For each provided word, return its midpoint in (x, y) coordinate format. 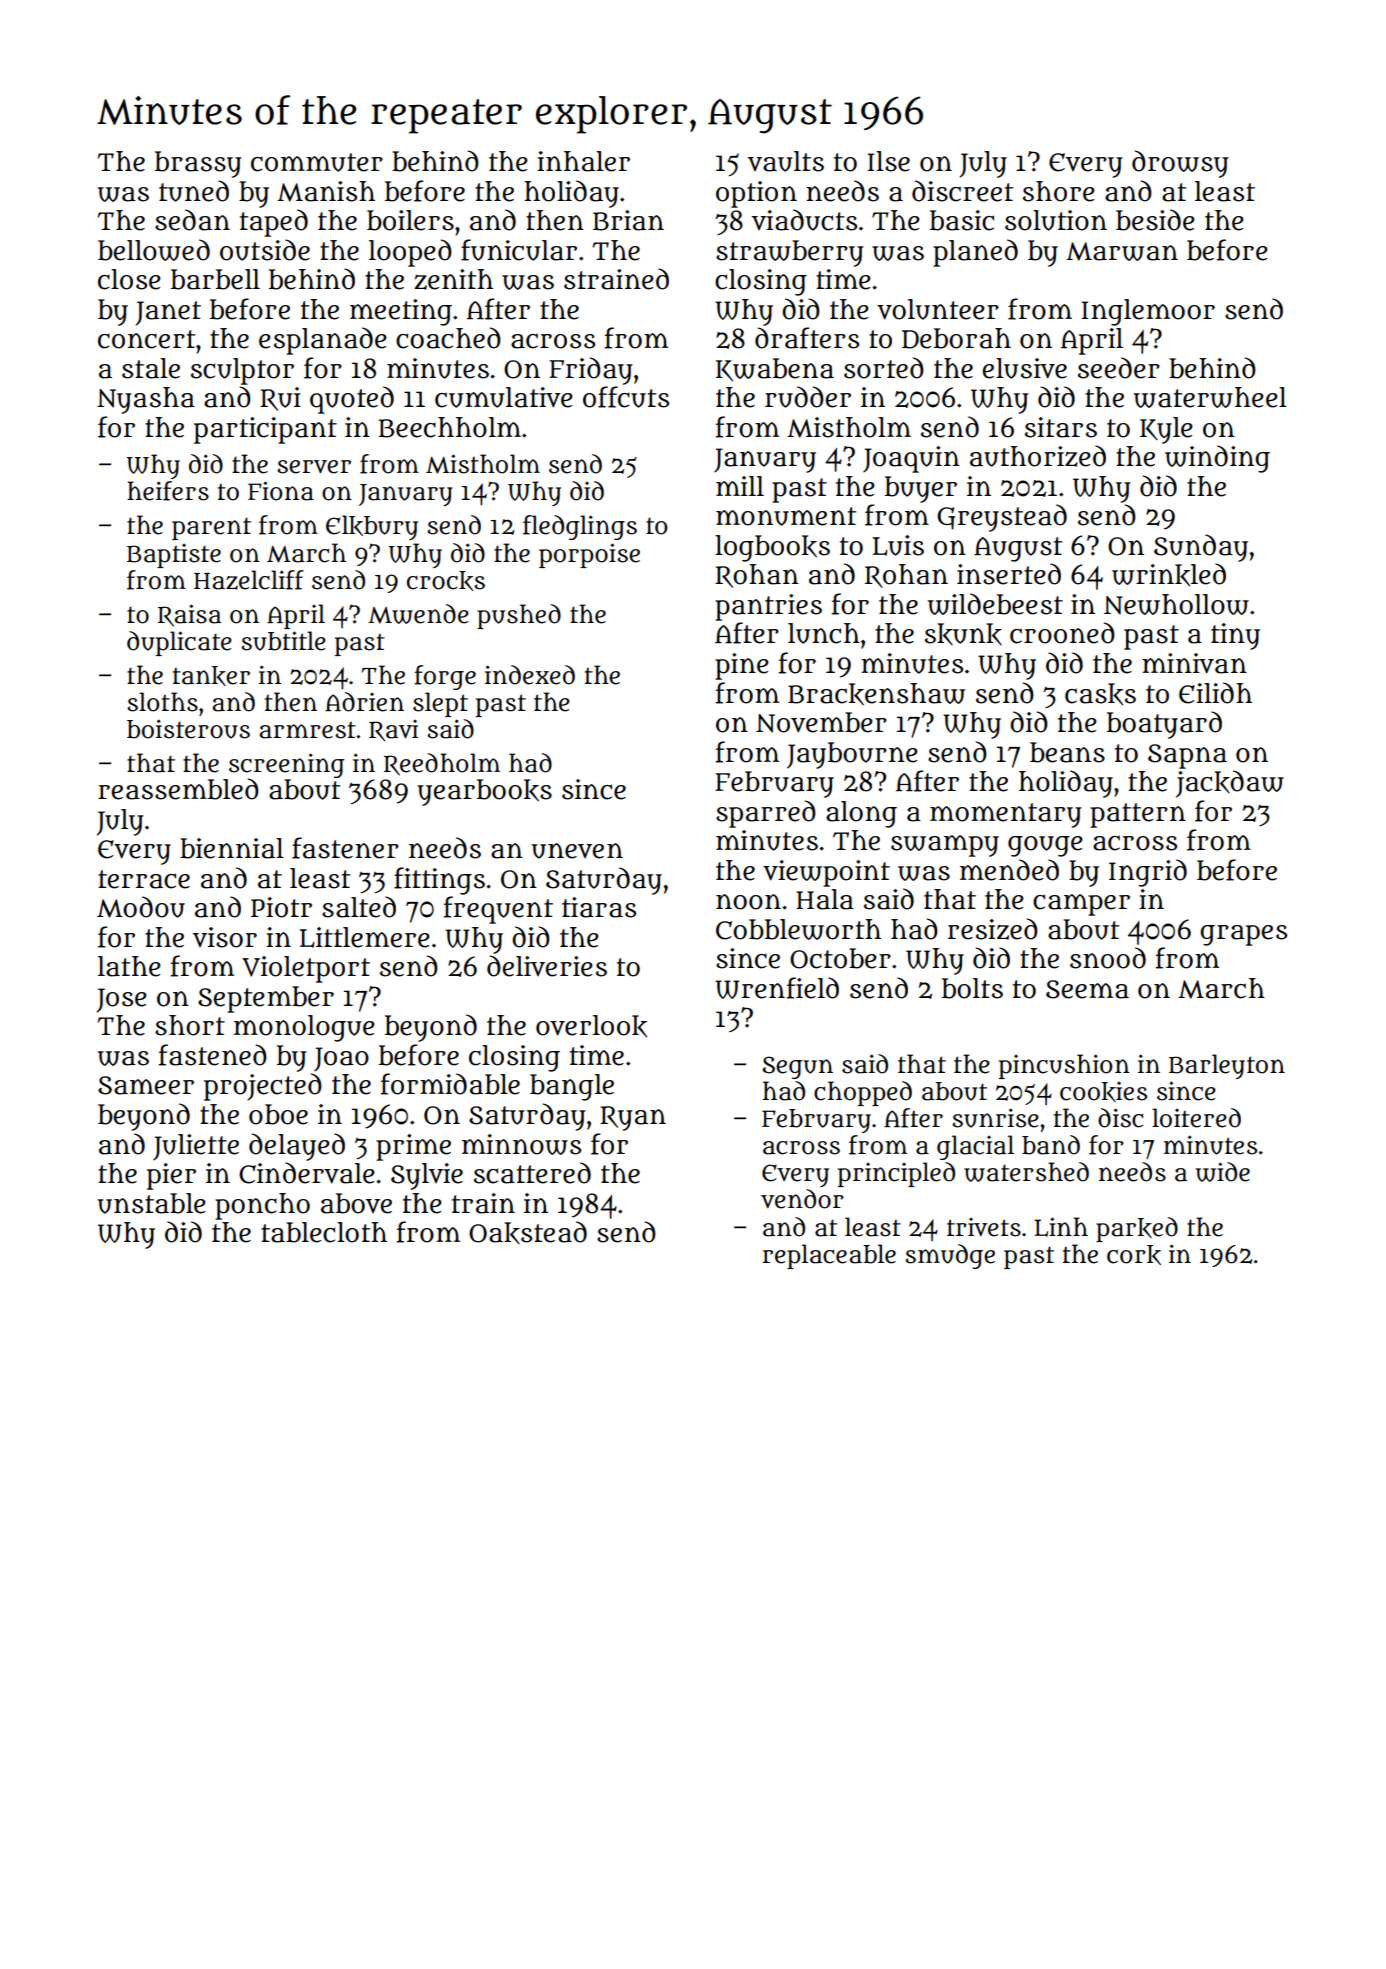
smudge (950, 1256)
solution (1056, 220)
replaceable (829, 1256)
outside (265, 250)
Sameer (146, 1085)
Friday (590, 371)
